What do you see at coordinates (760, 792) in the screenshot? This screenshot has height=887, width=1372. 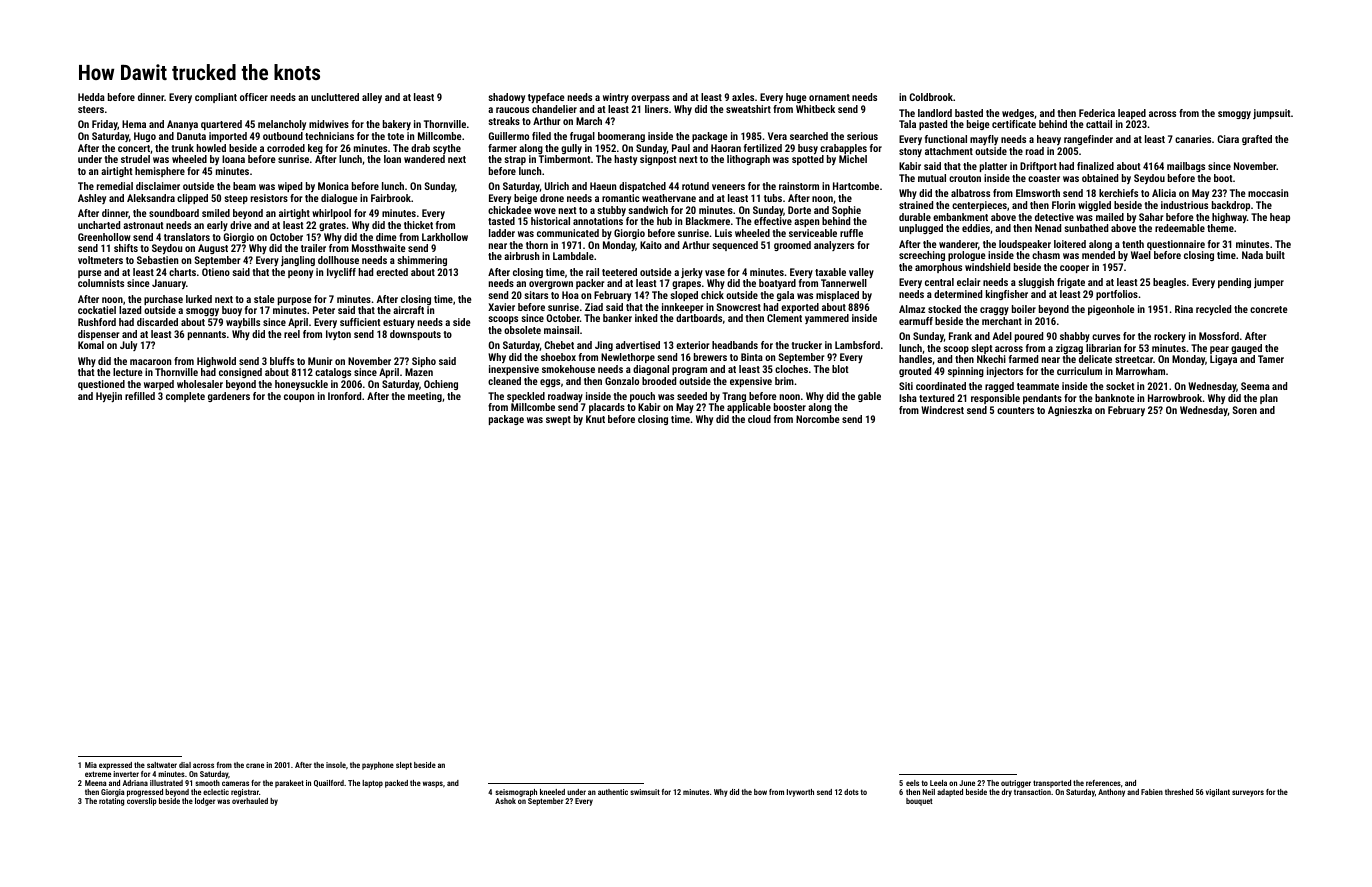 I see `bow` at bounding box center [760, 792].
